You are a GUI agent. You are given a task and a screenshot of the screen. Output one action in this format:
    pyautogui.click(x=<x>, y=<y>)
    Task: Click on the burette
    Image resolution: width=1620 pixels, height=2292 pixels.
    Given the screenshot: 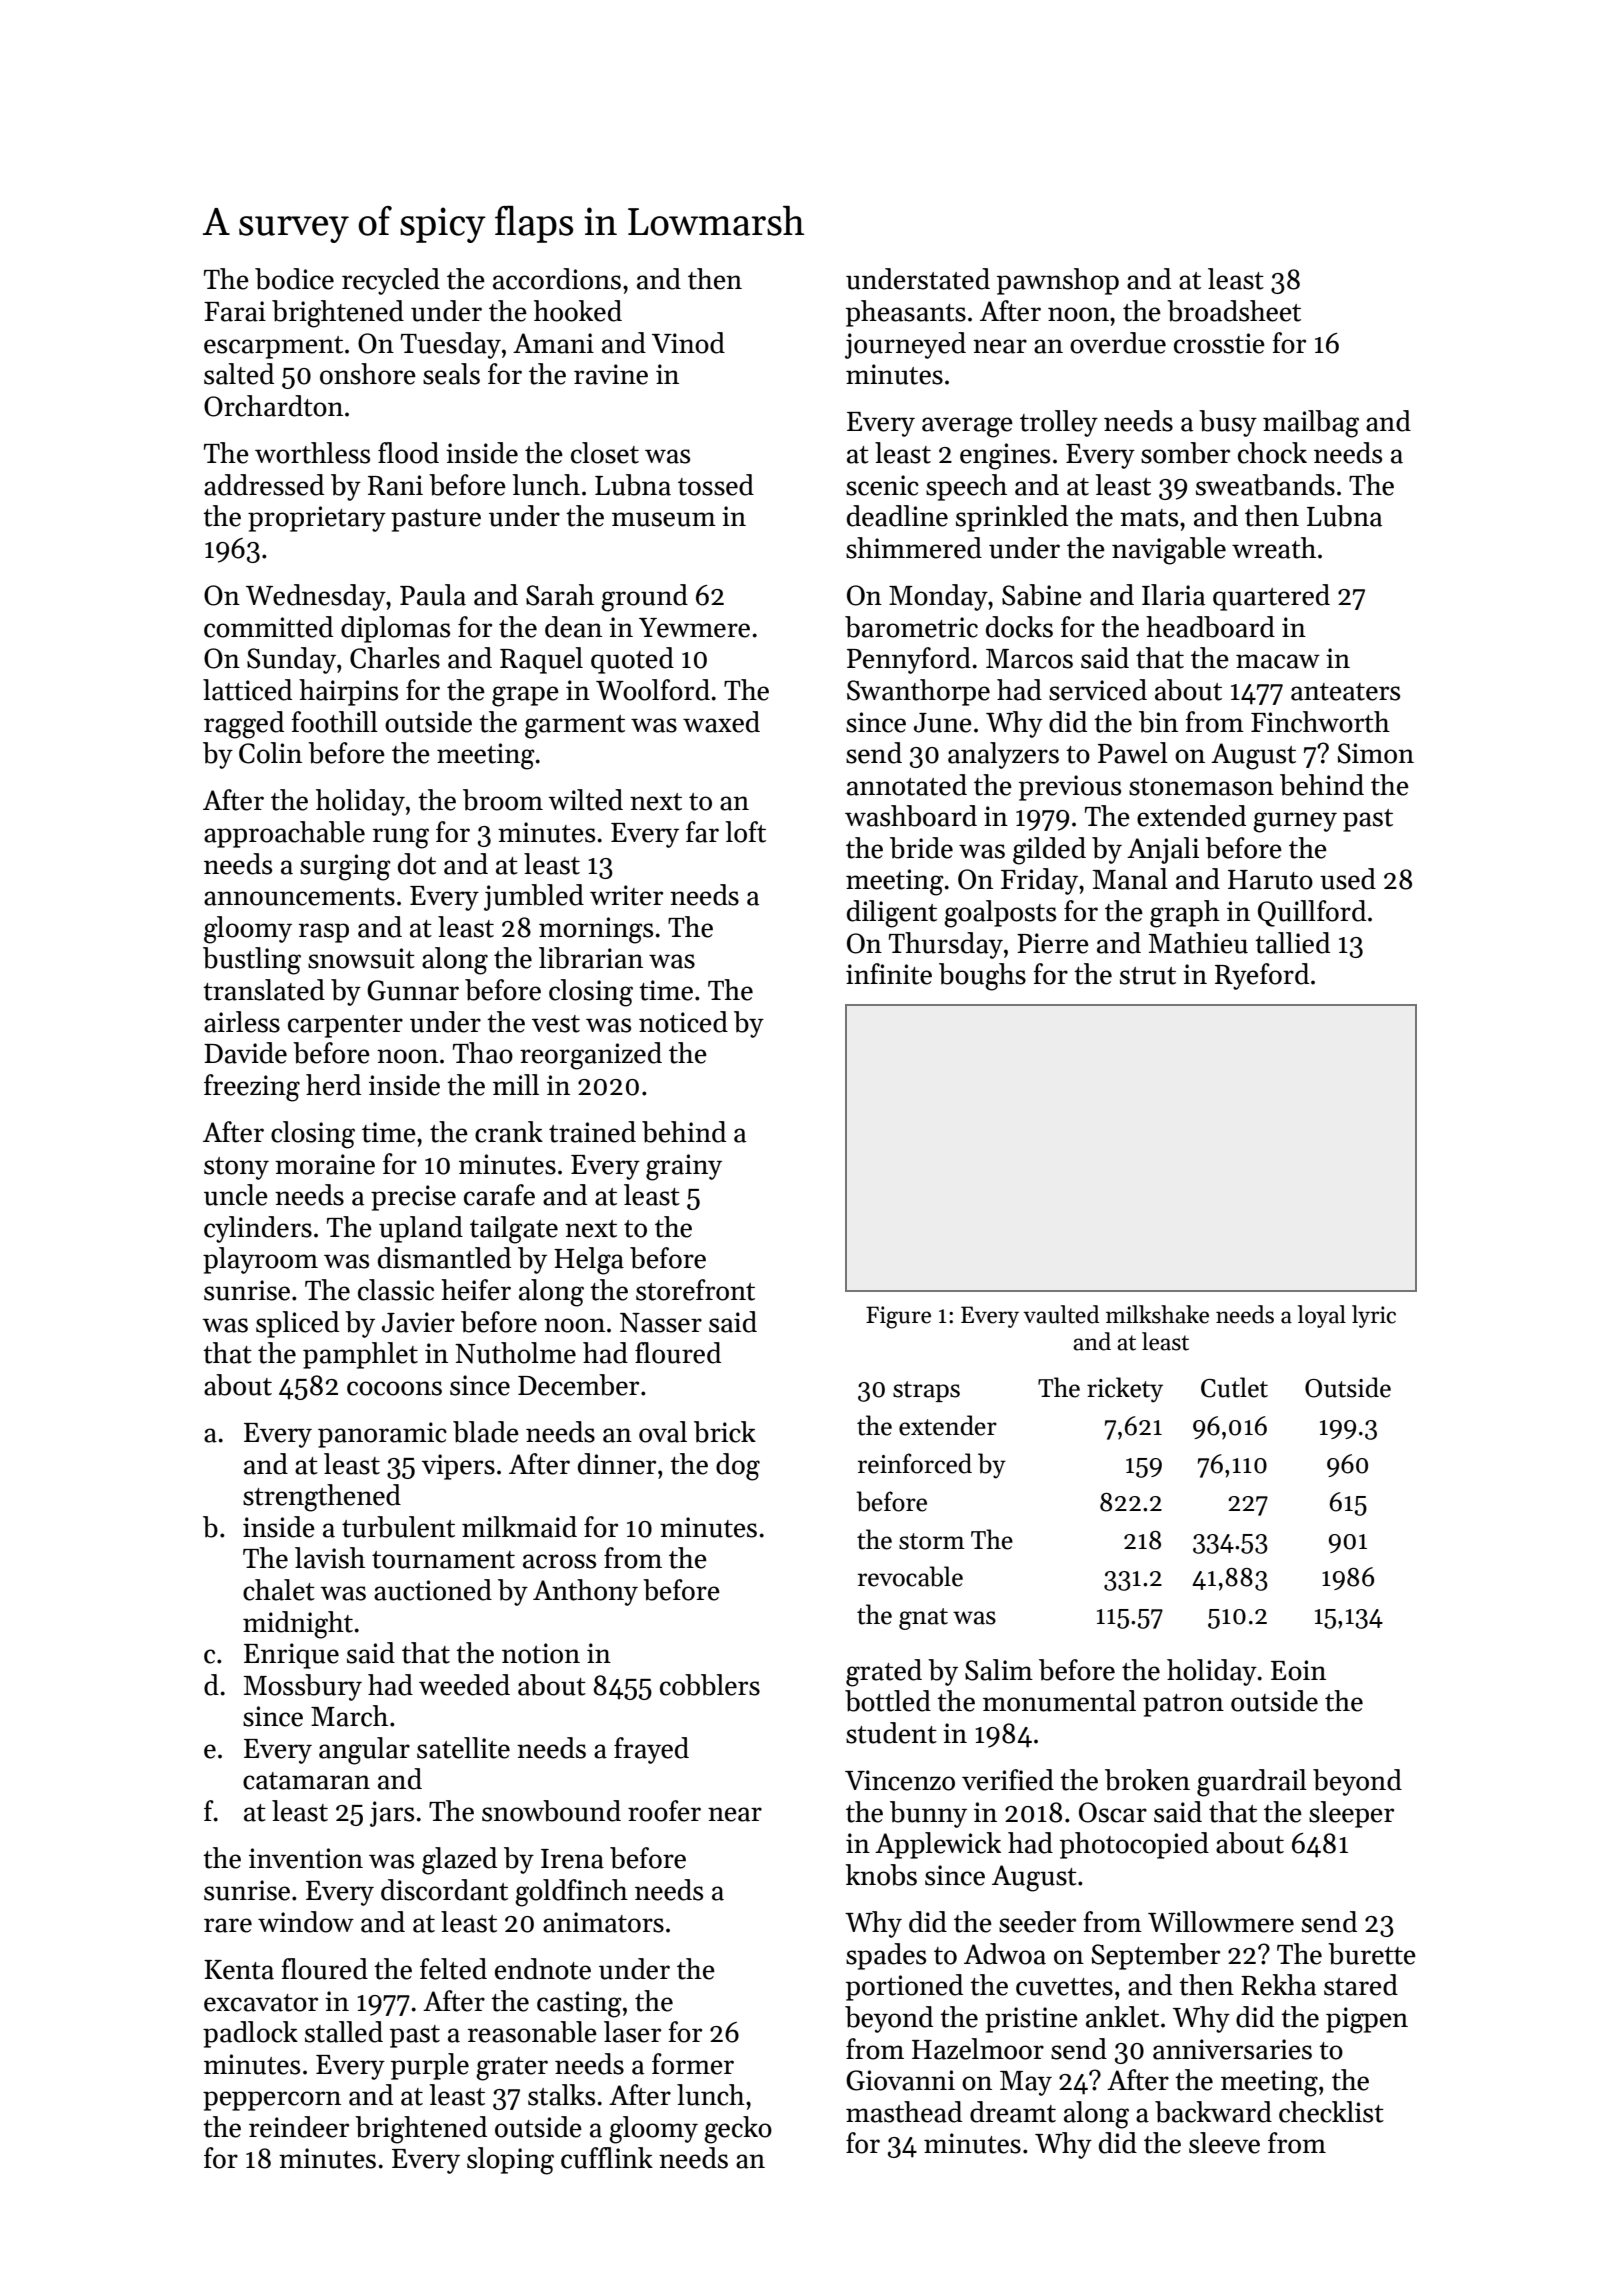 What is the action you would take?
    pyautogui.click(x=1372, y=1954)
